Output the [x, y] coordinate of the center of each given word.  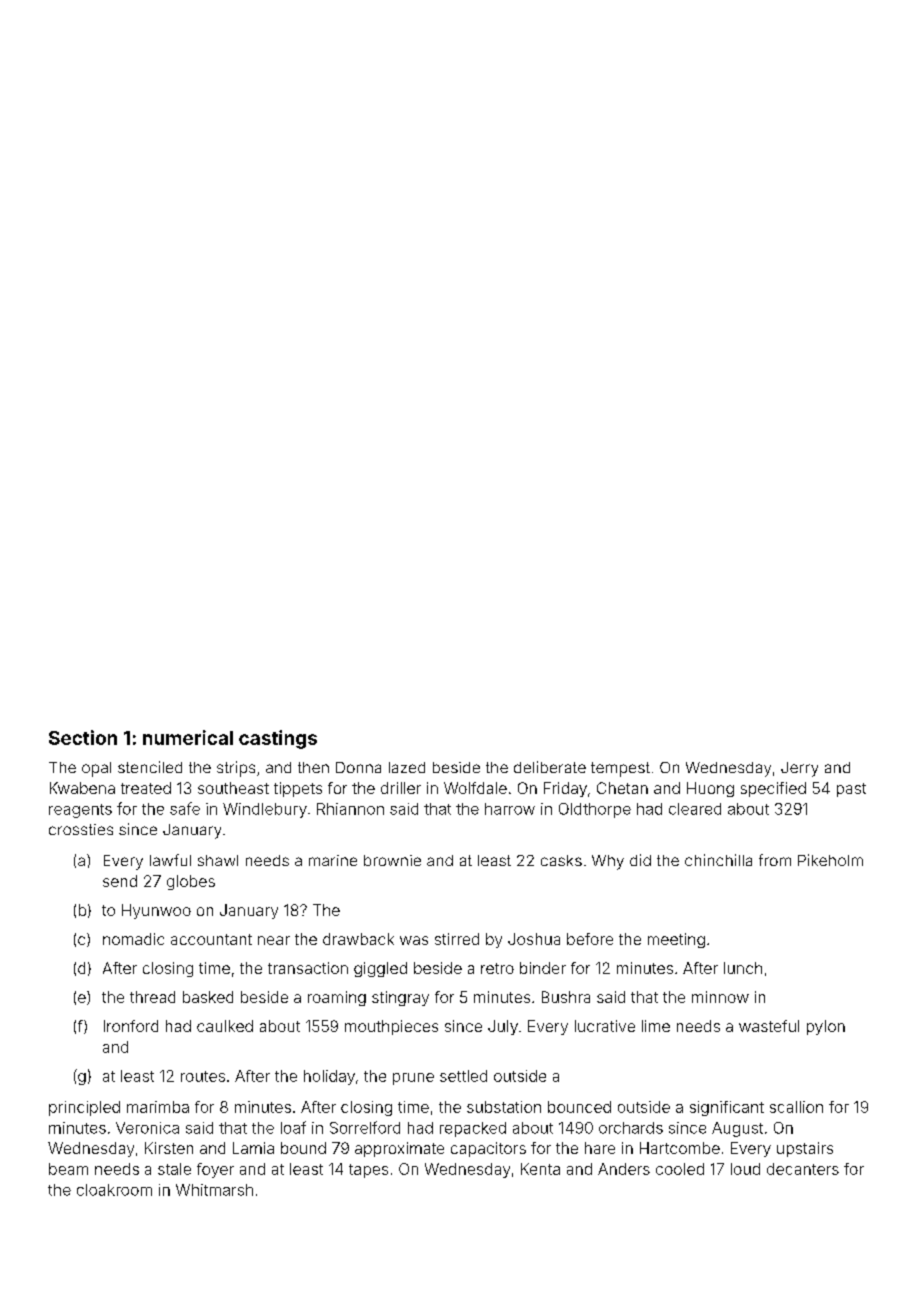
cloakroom [114, 1190]
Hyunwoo [156, 911]
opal [96, 769]
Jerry [799, 769]
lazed [407, 767]
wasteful [769, 1026]
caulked [225, 1026]
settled [463, 1076]
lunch [743, 968]
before [590, 939]
